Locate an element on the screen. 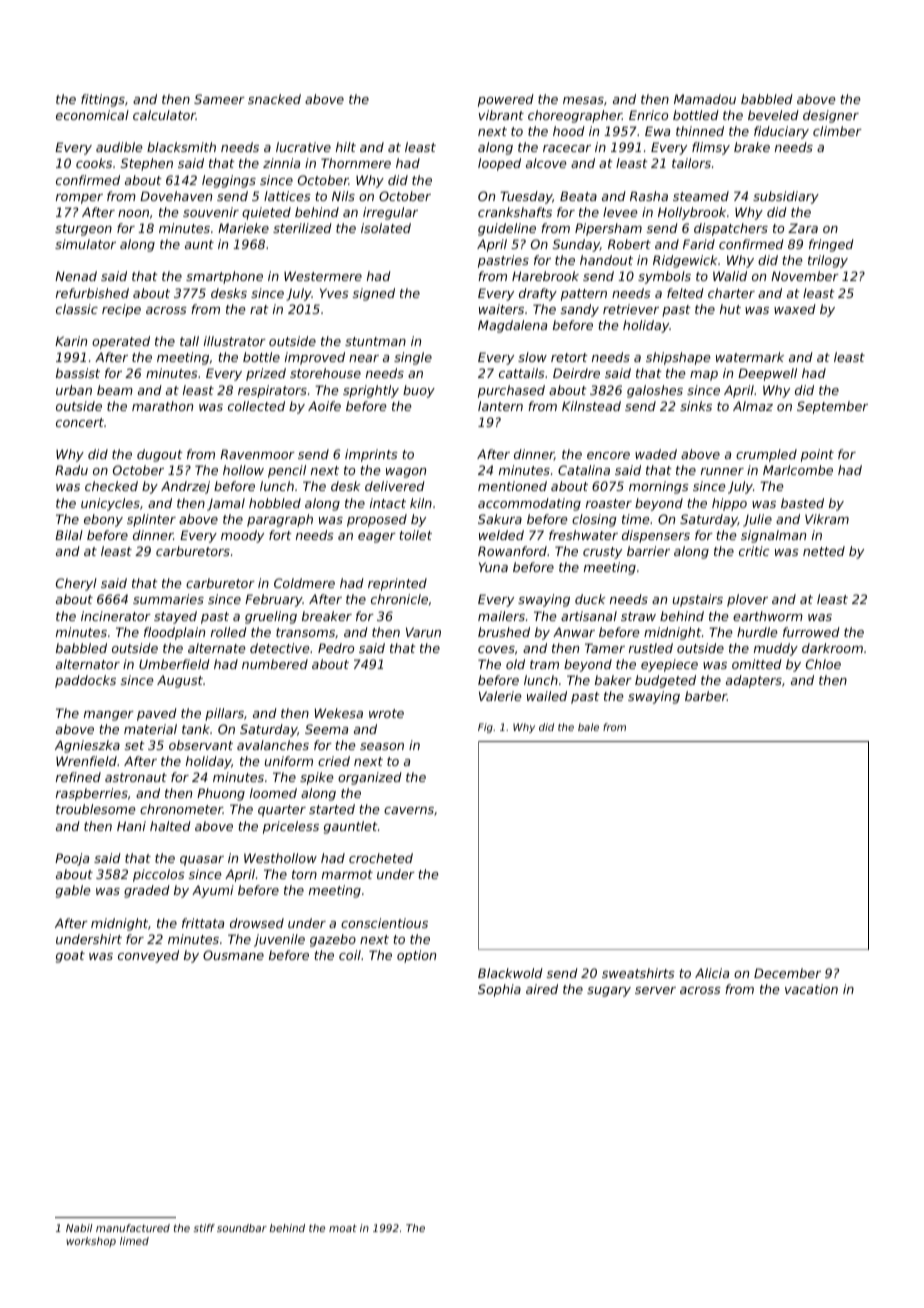 The image size is (924, 1308). steamed is located at coordinates (701, 196).
